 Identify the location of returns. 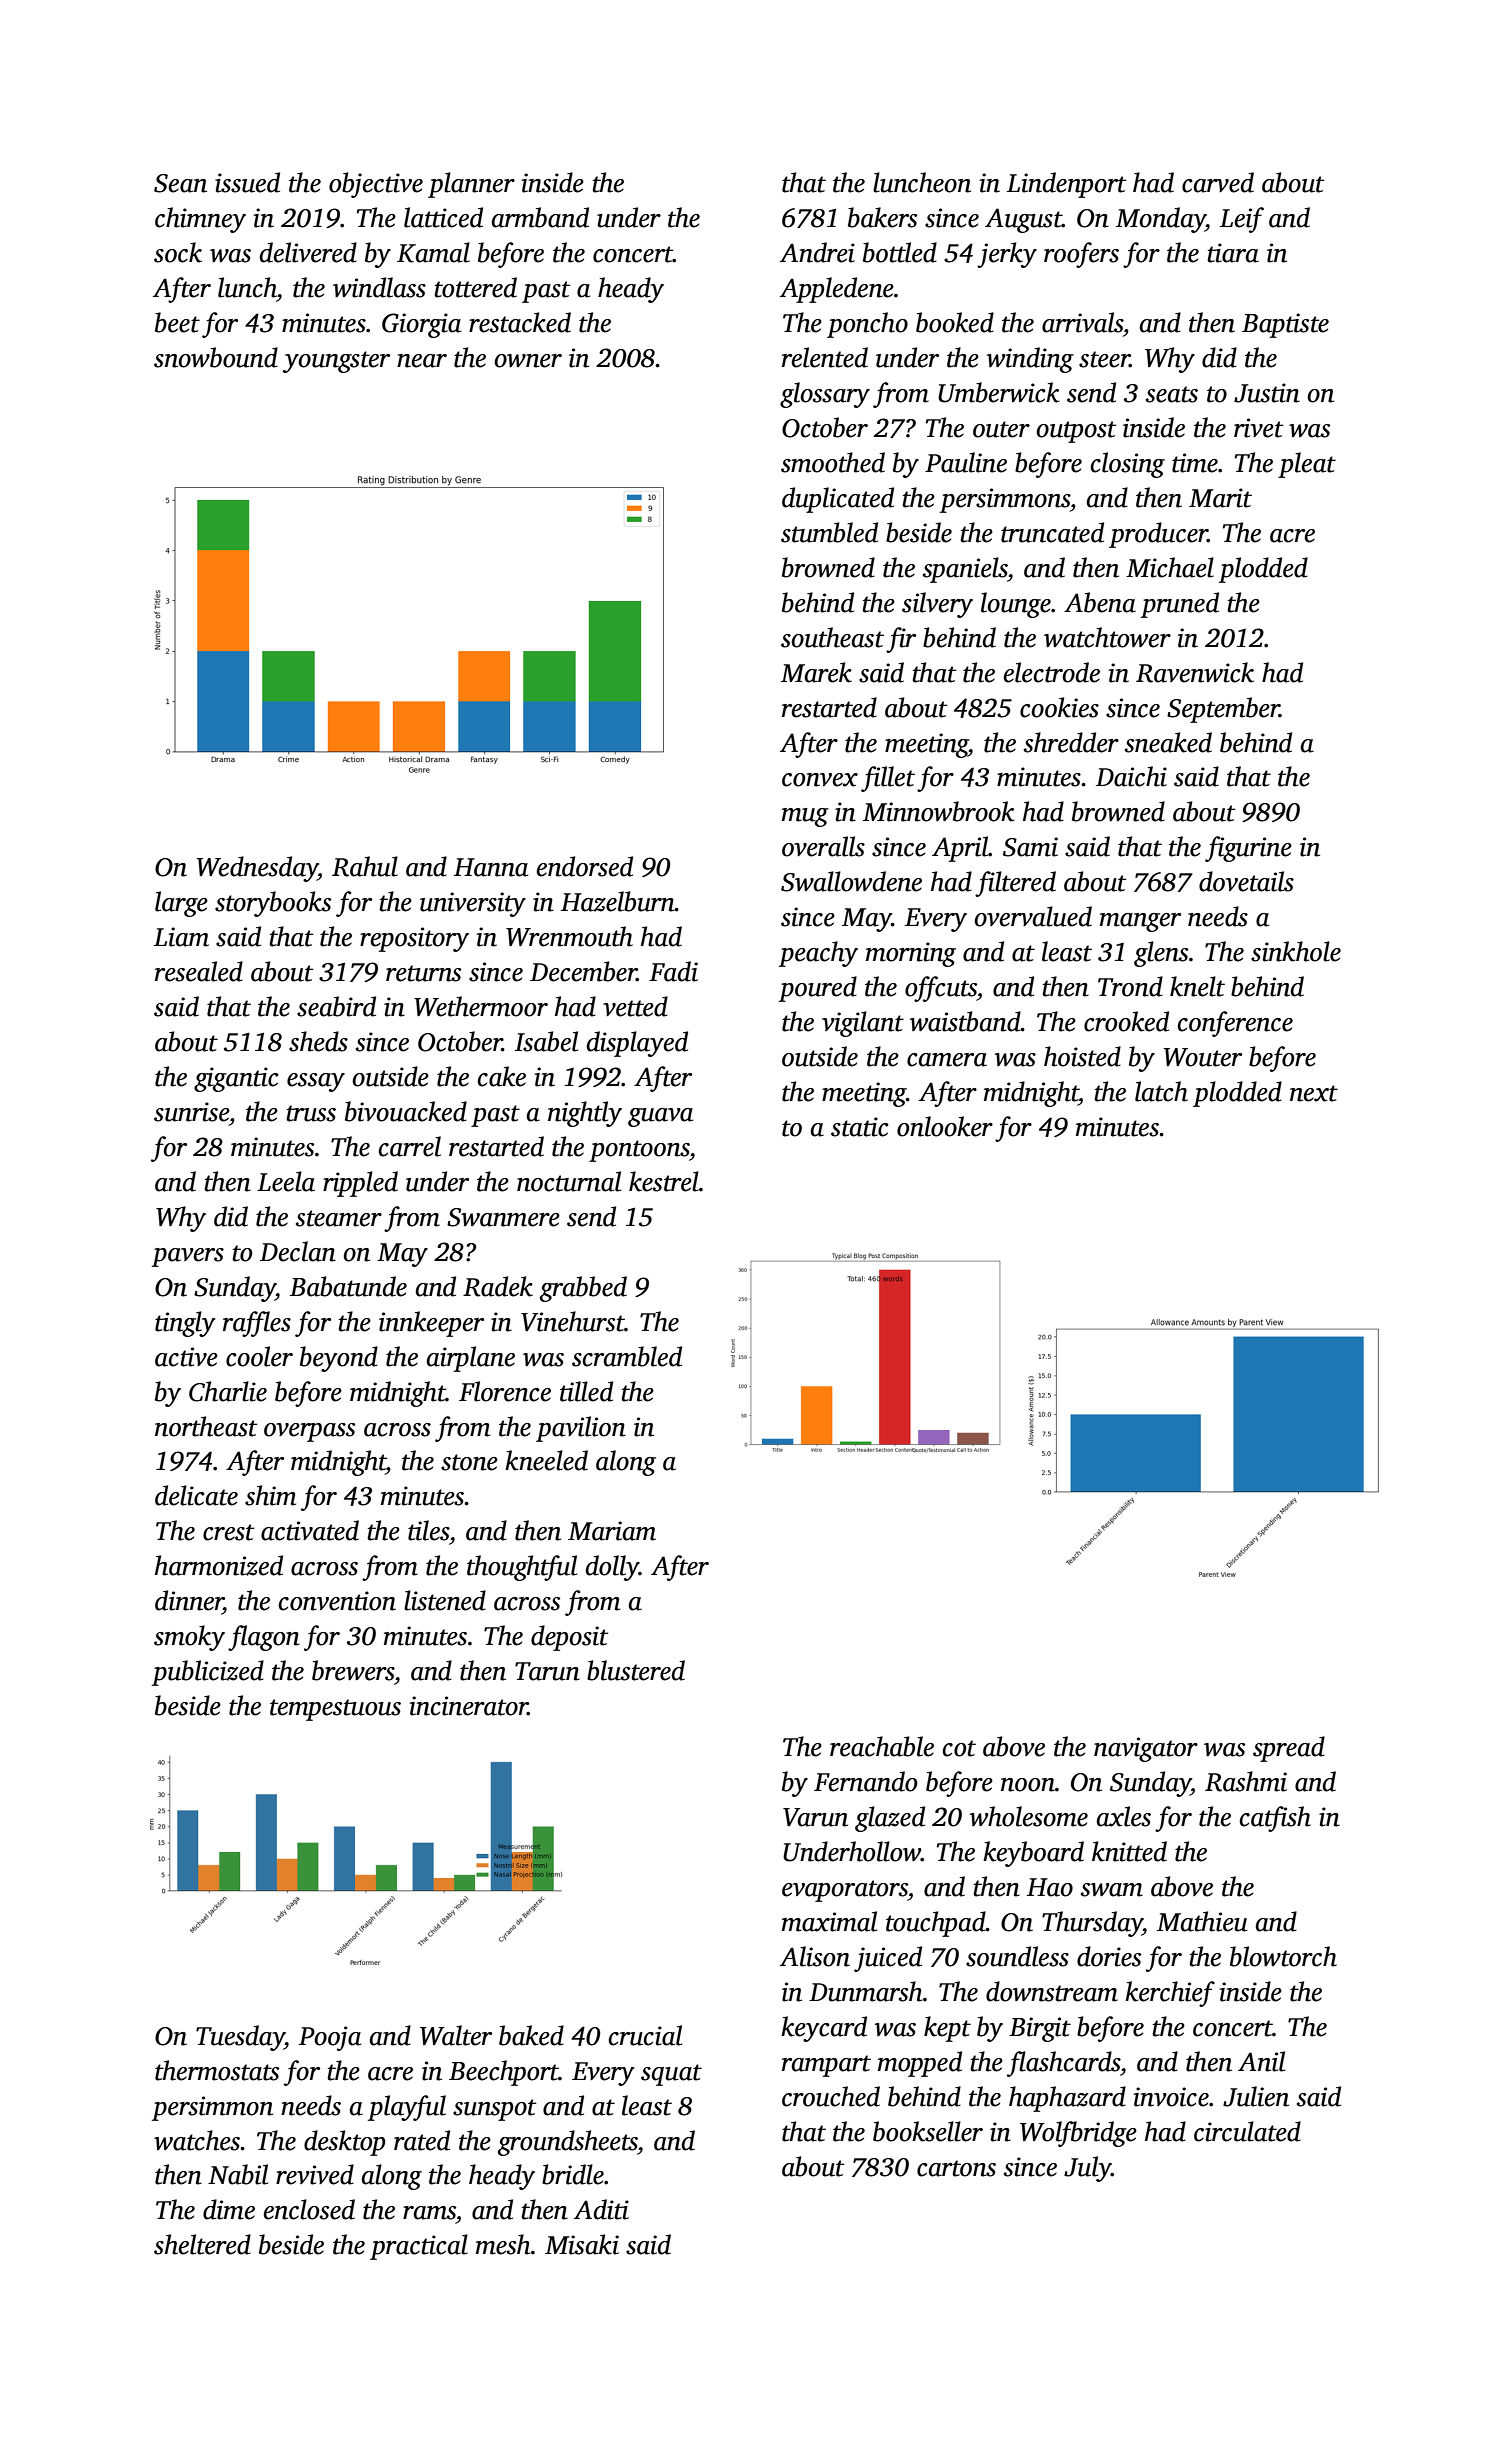
(423, 973).
